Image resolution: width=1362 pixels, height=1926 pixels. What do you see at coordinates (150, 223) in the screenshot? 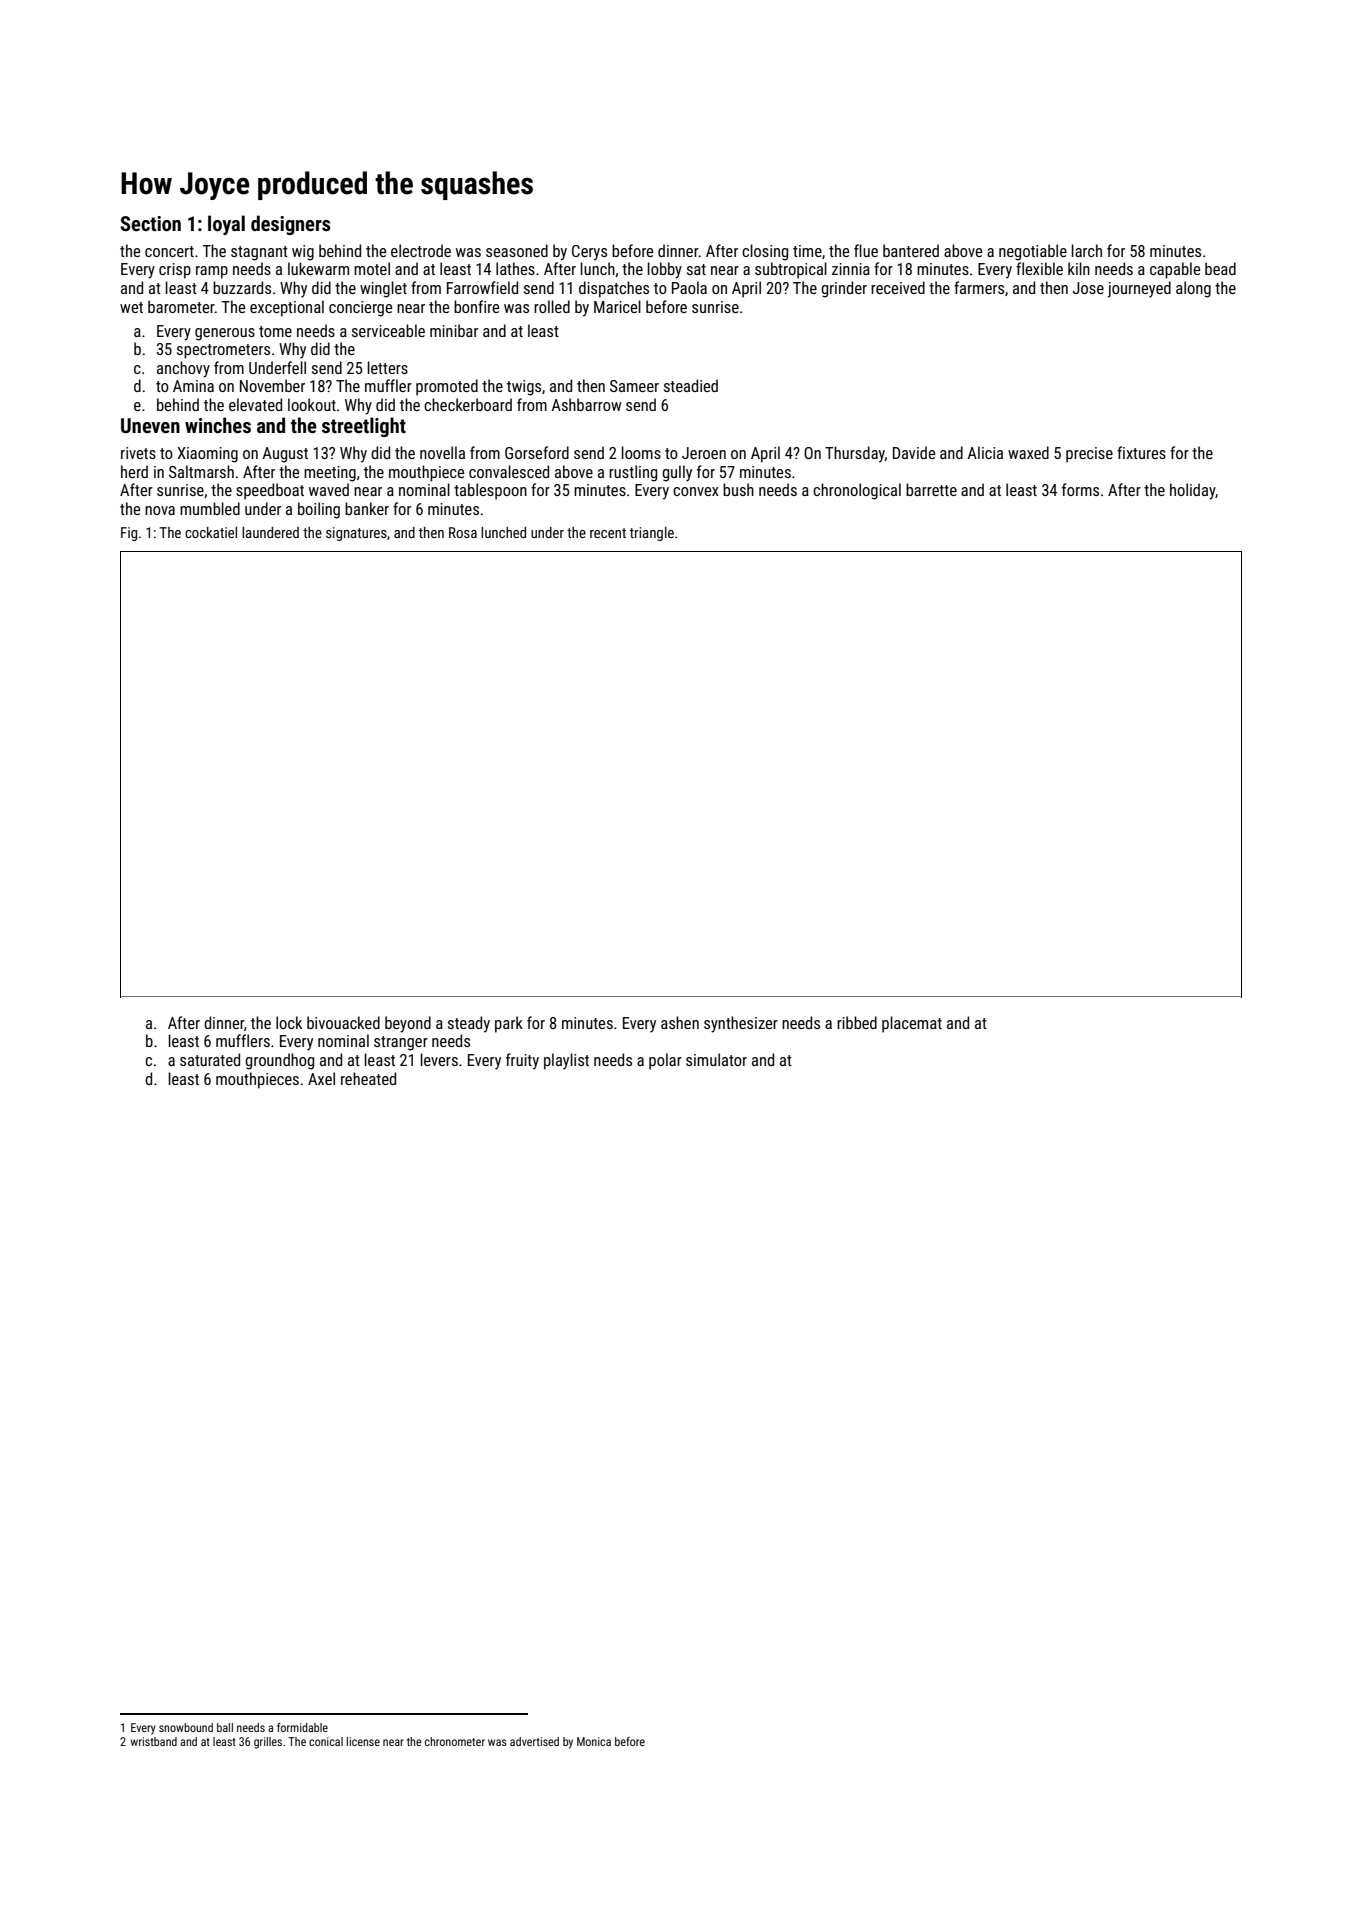
I see `Section` at bounding box center [150, 223].
